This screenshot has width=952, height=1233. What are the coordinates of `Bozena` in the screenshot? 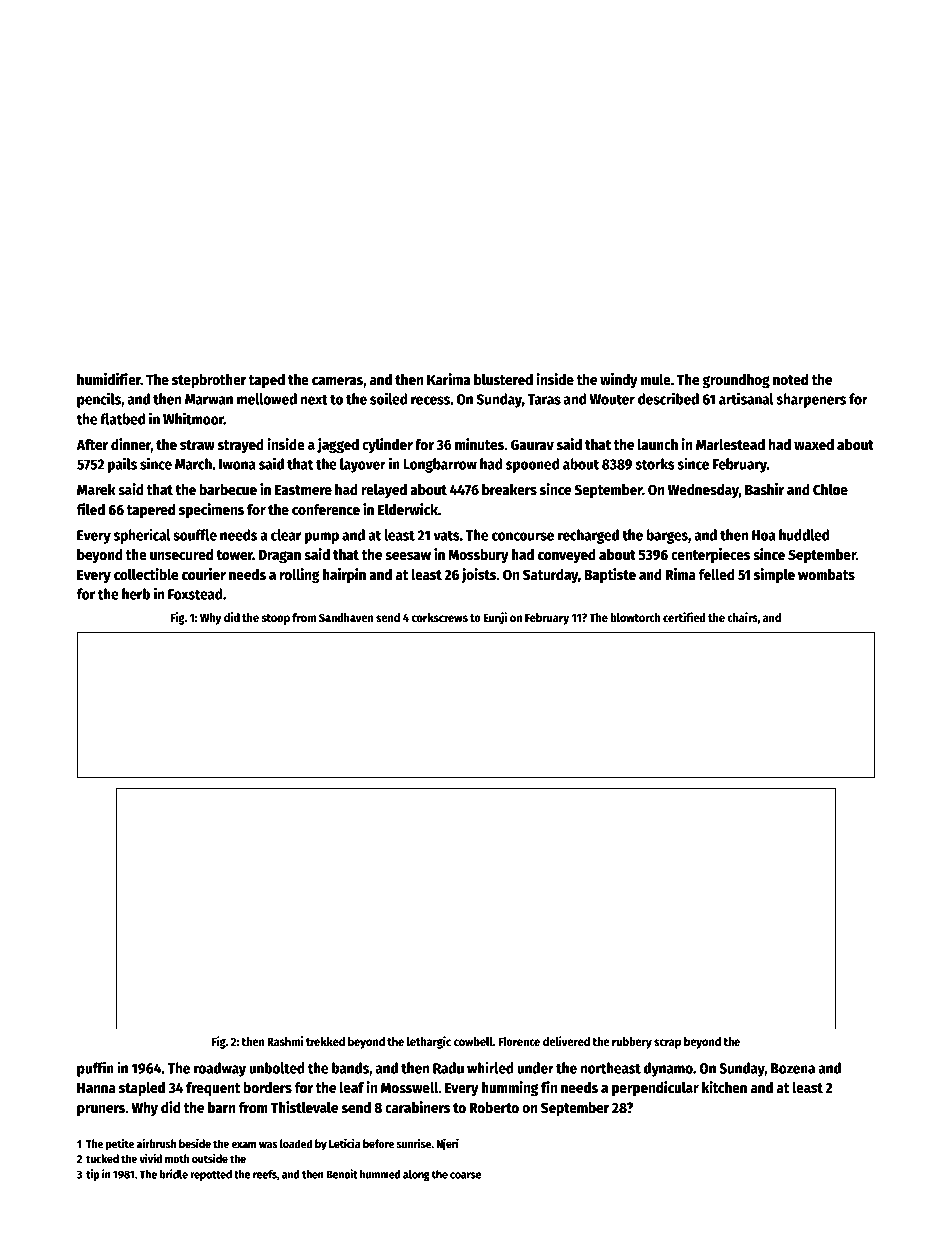 It's located at (793, 1068).
